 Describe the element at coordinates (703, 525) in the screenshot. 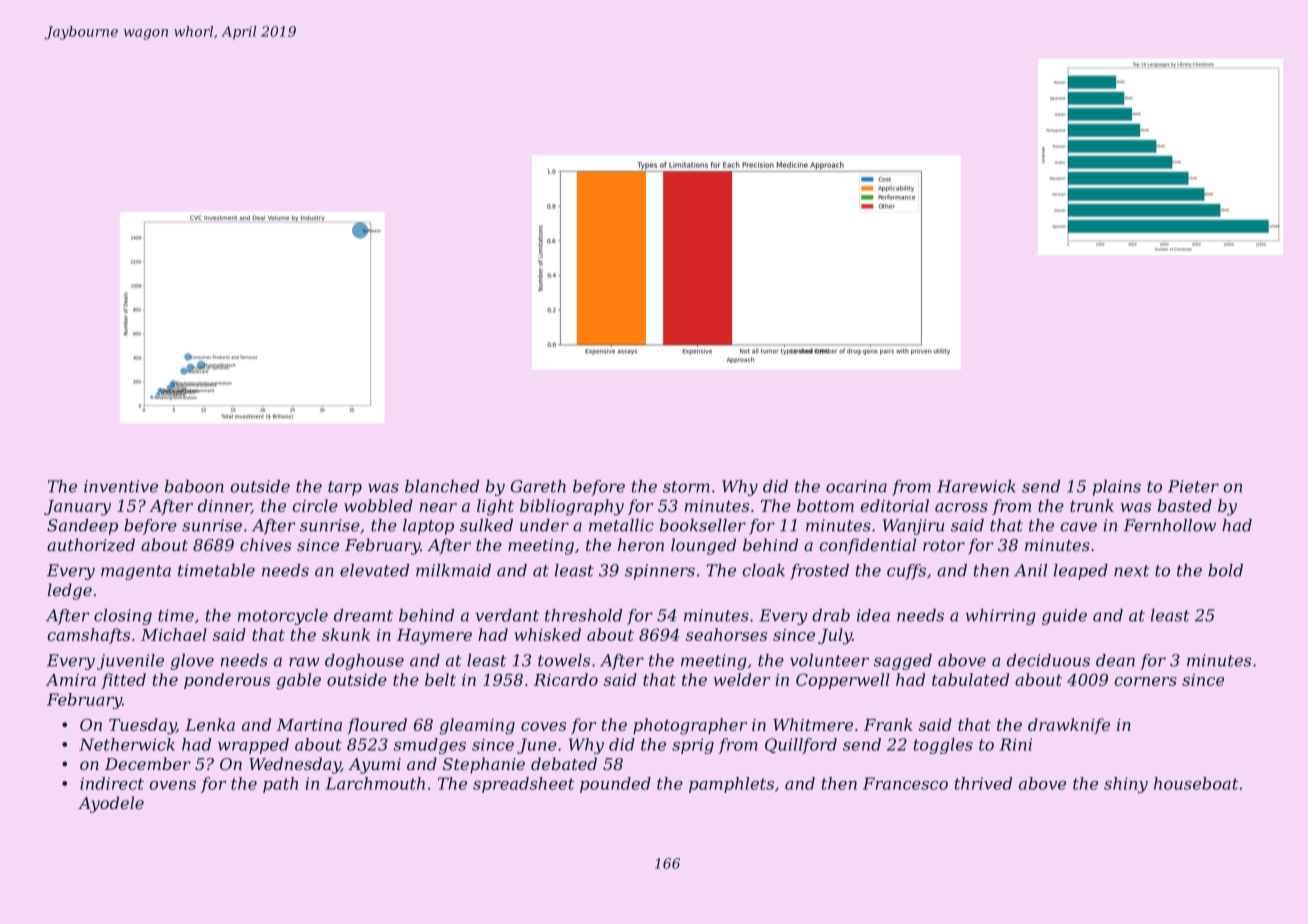

I see `bookseller` at that location.
